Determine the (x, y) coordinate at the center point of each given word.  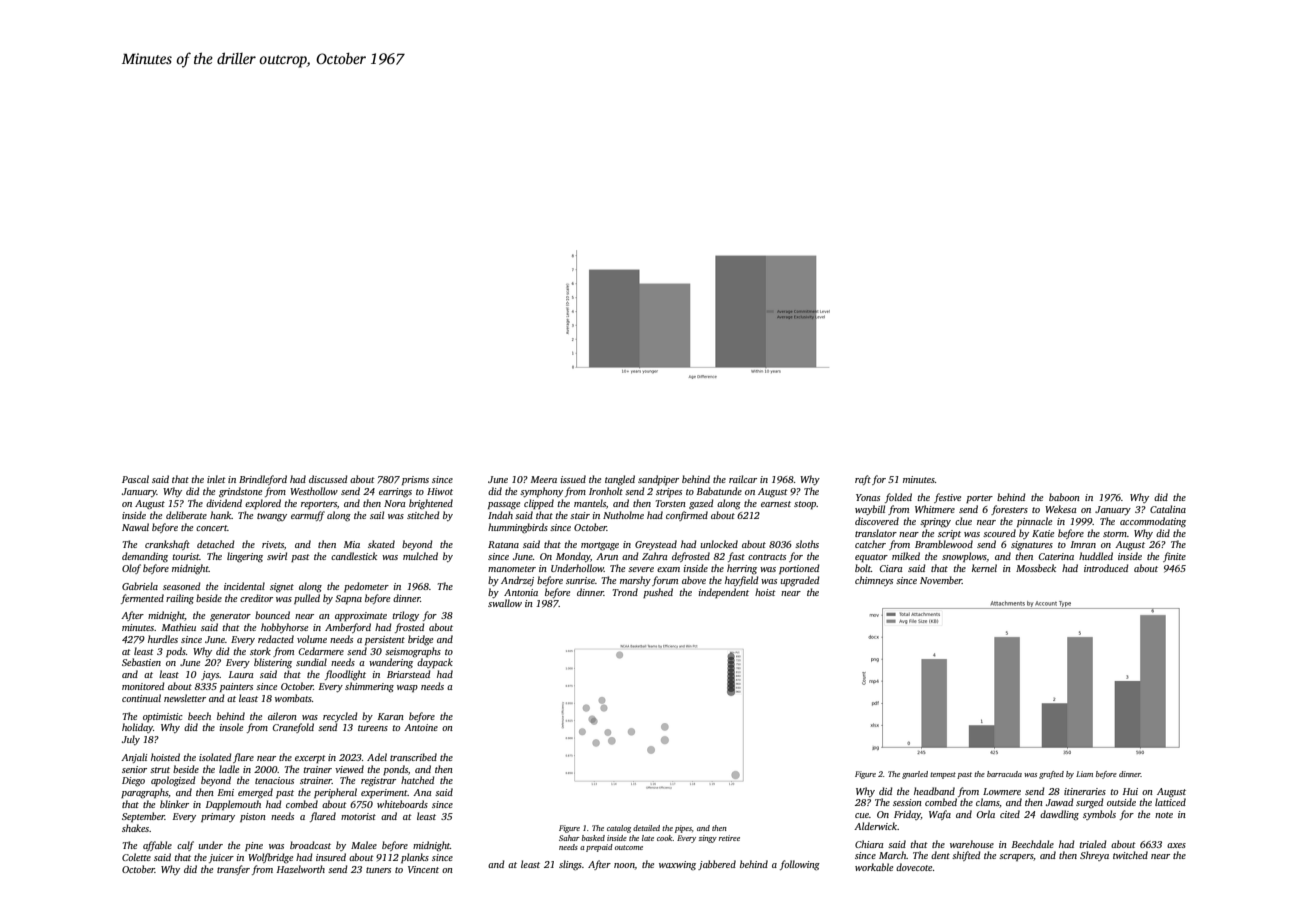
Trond (625, 592)
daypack (435, 663)
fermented (142, 599)
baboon (1064, 497)
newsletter (185, 698)
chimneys (874, 581)
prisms (415, 480)
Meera (544, 479)
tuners (378, 870)
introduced (1106, 568)
